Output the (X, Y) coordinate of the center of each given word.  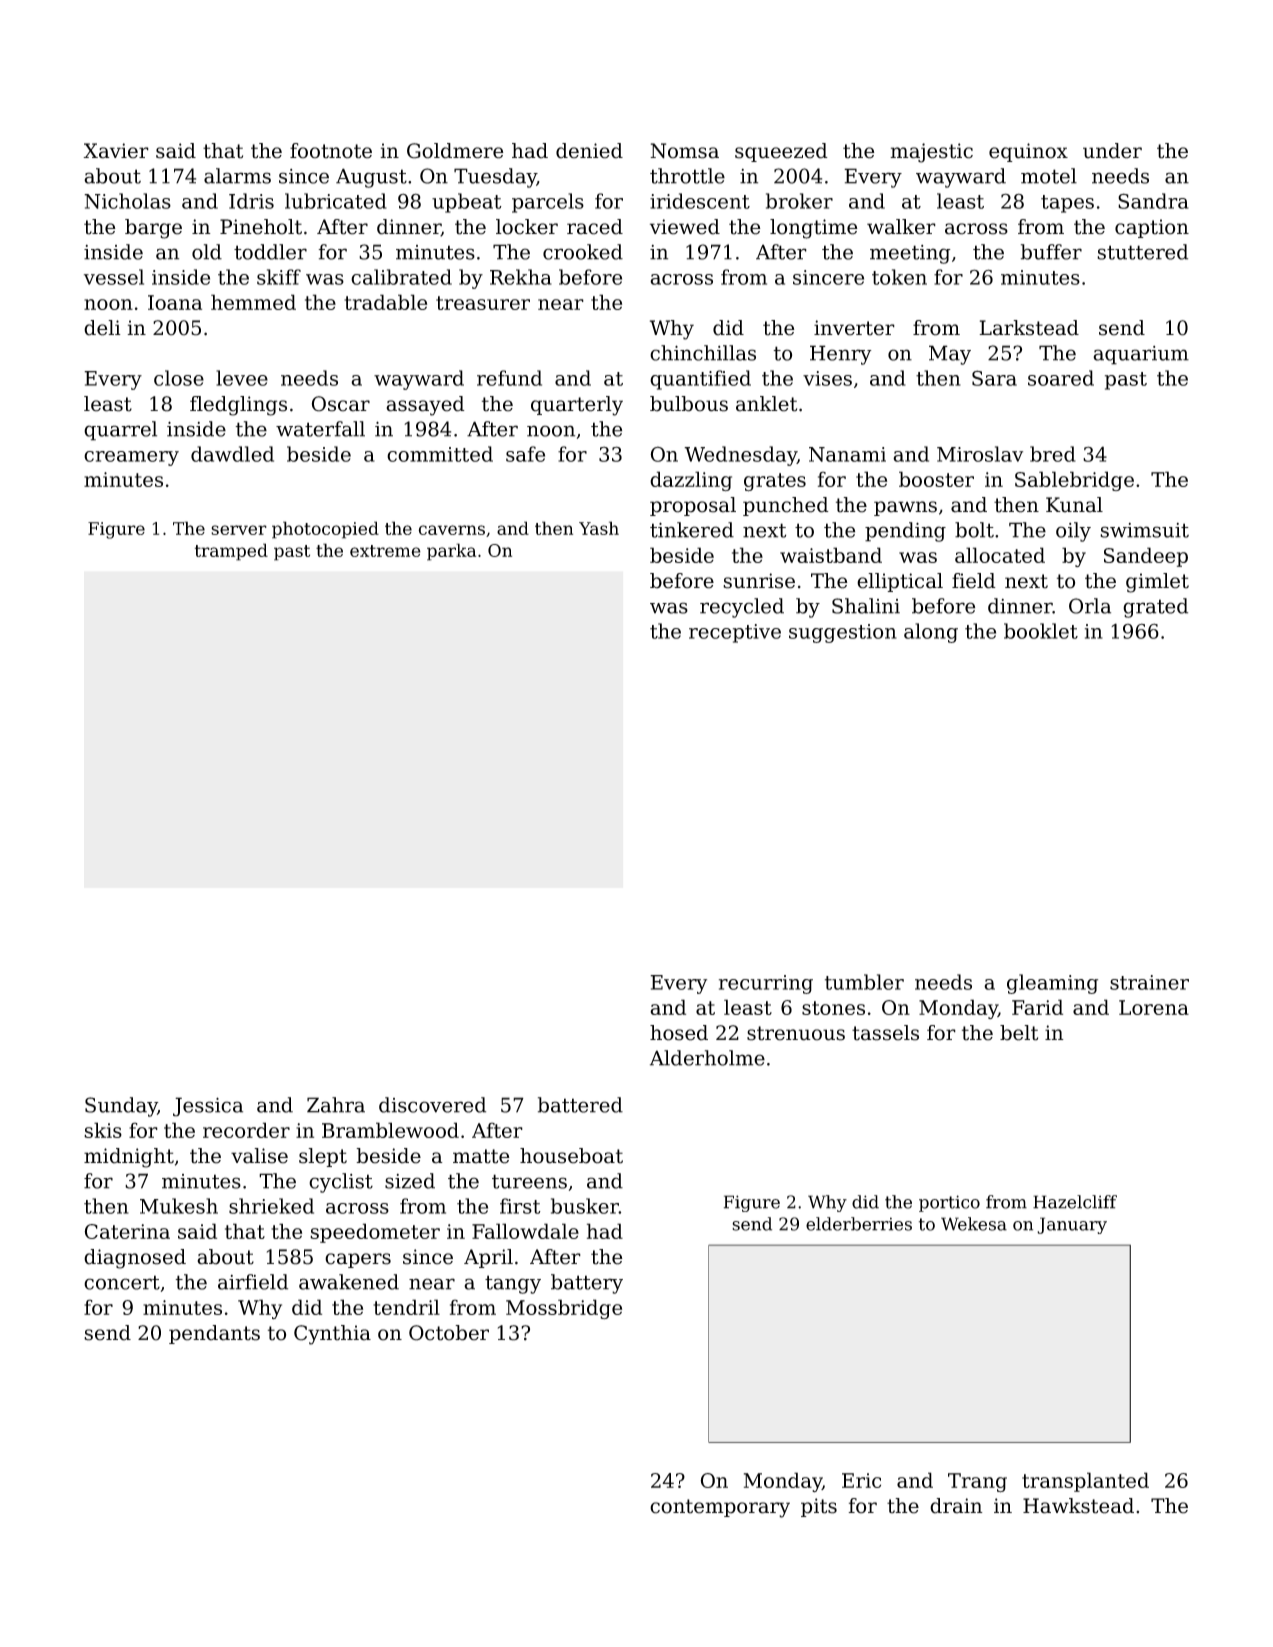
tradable (385, 302)
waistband (831, 555)
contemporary (720, 1508)
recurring (766, 984)
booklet (1041, 631)
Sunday (121, 1107)
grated (1155, 608)
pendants (214, 1334)
